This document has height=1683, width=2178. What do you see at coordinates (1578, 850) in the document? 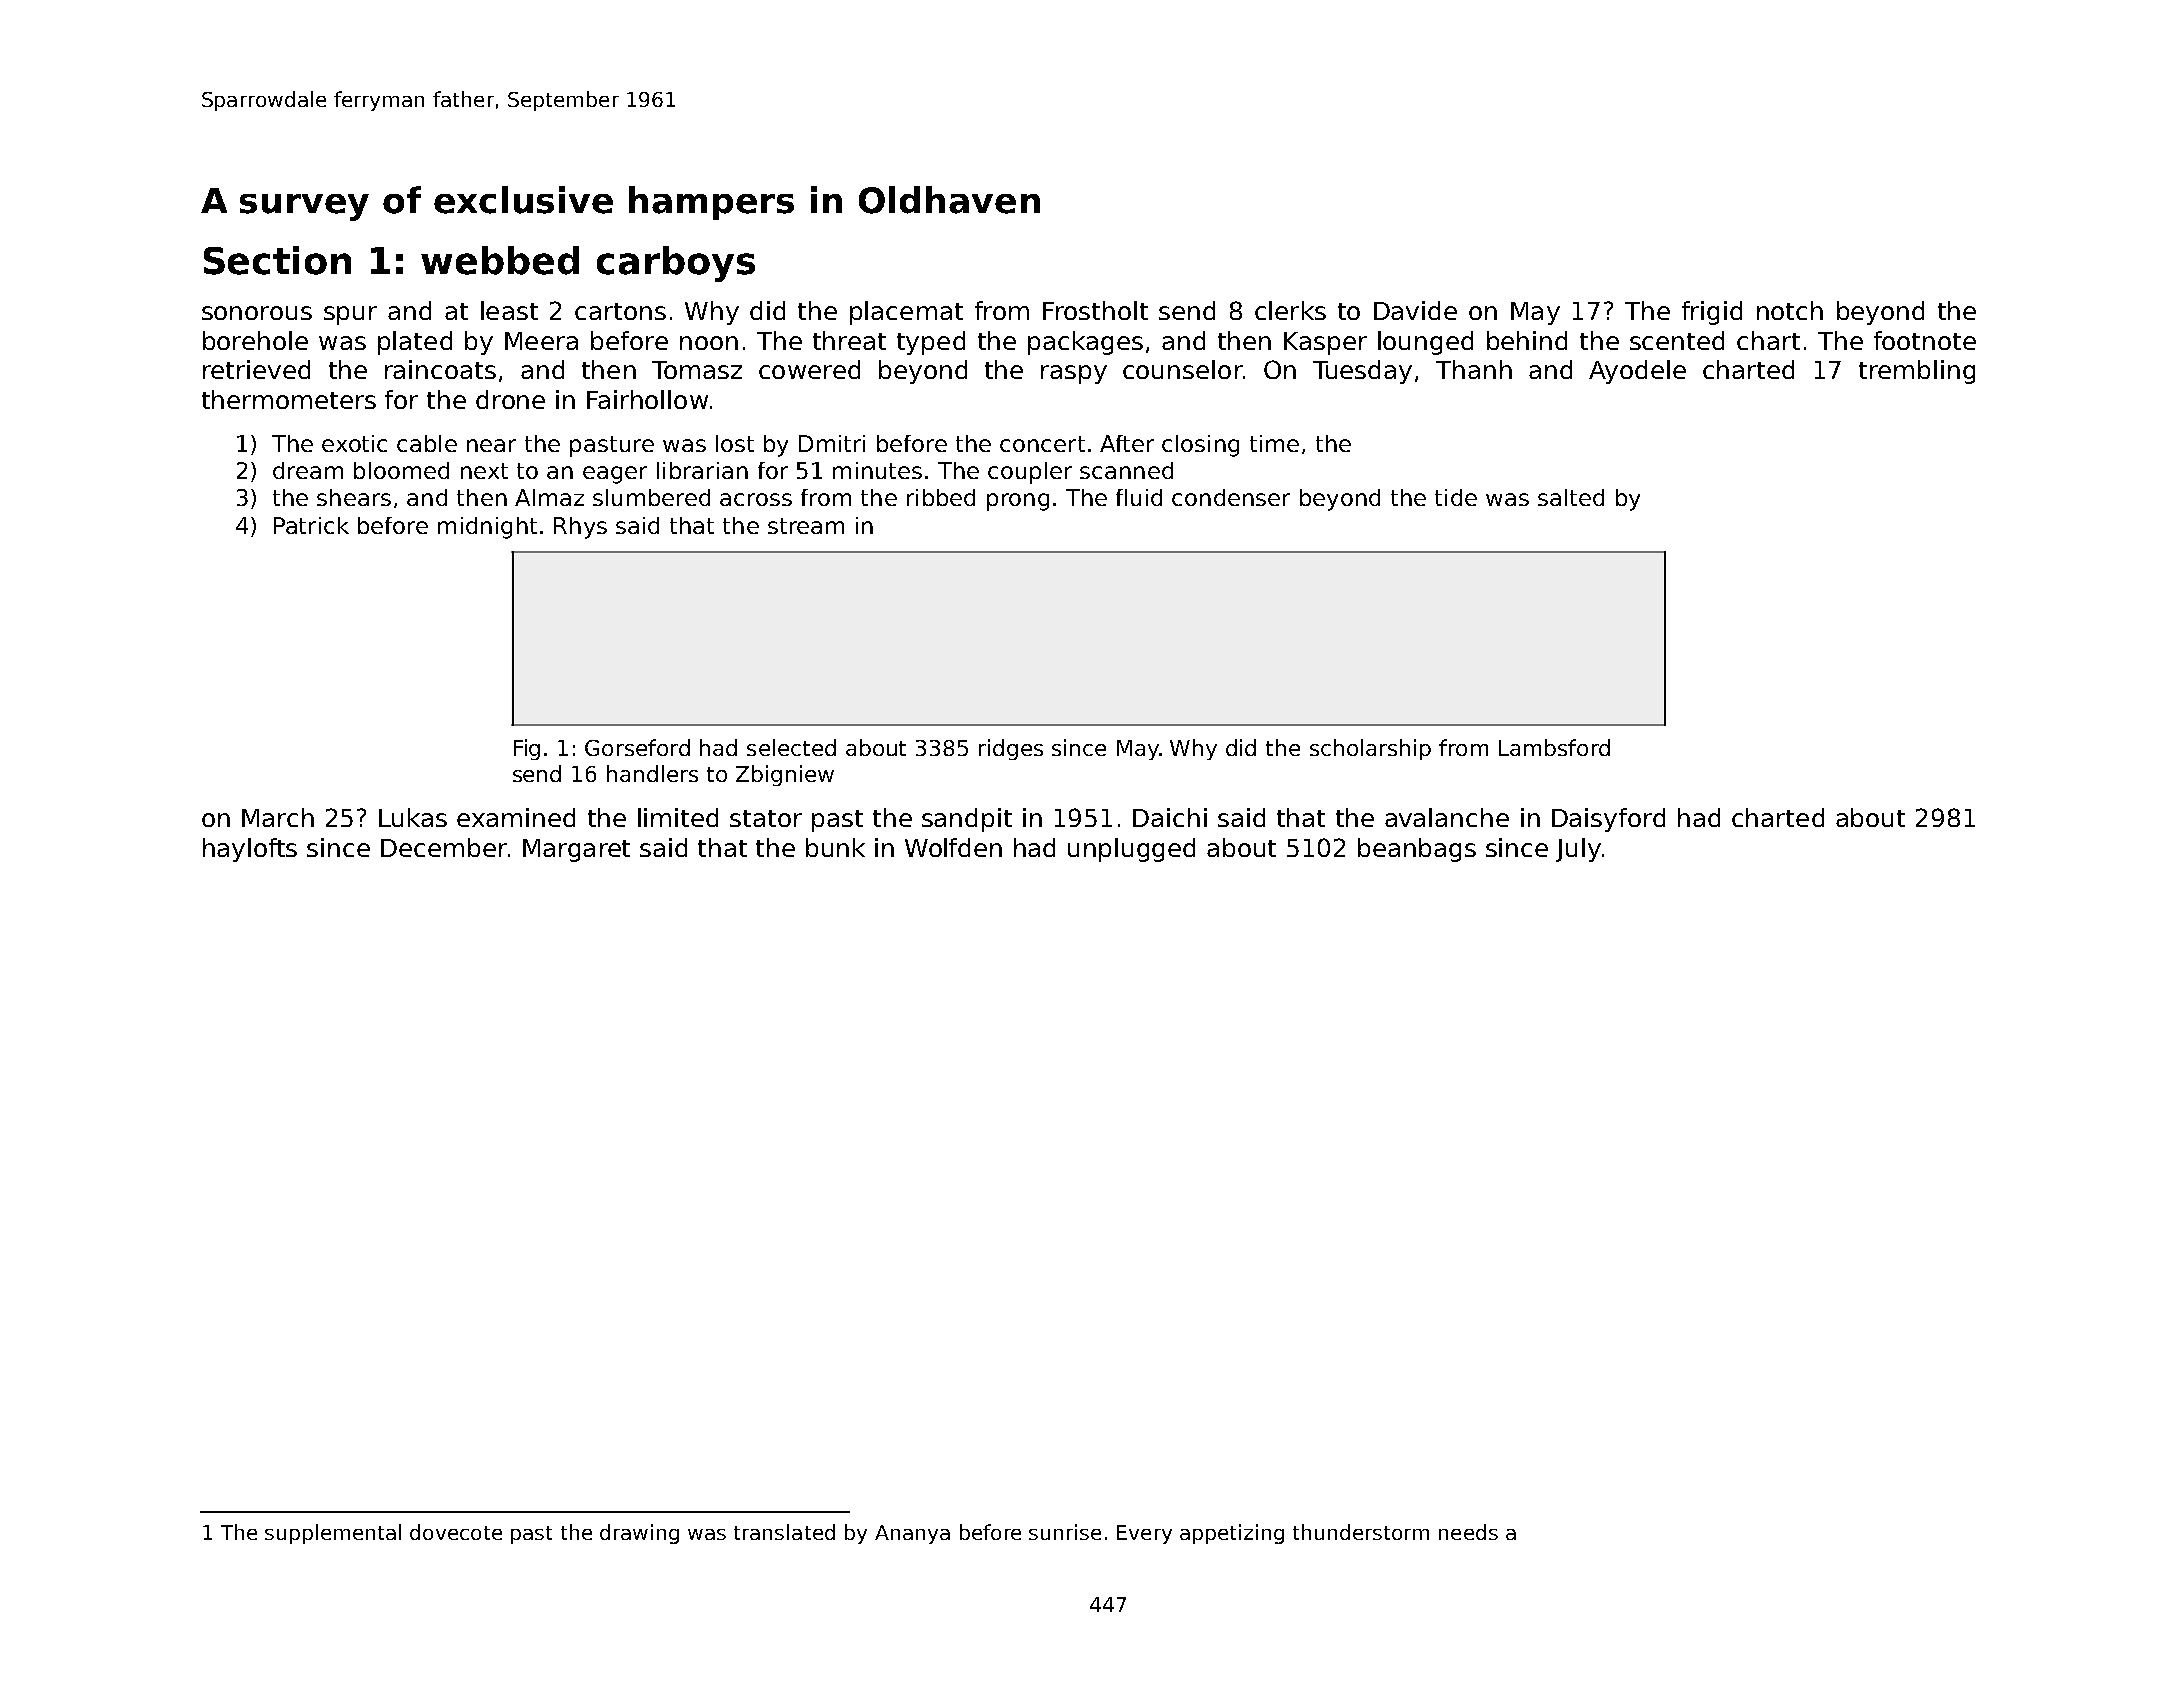
I see `July` at bounding box center [1578, 850].
